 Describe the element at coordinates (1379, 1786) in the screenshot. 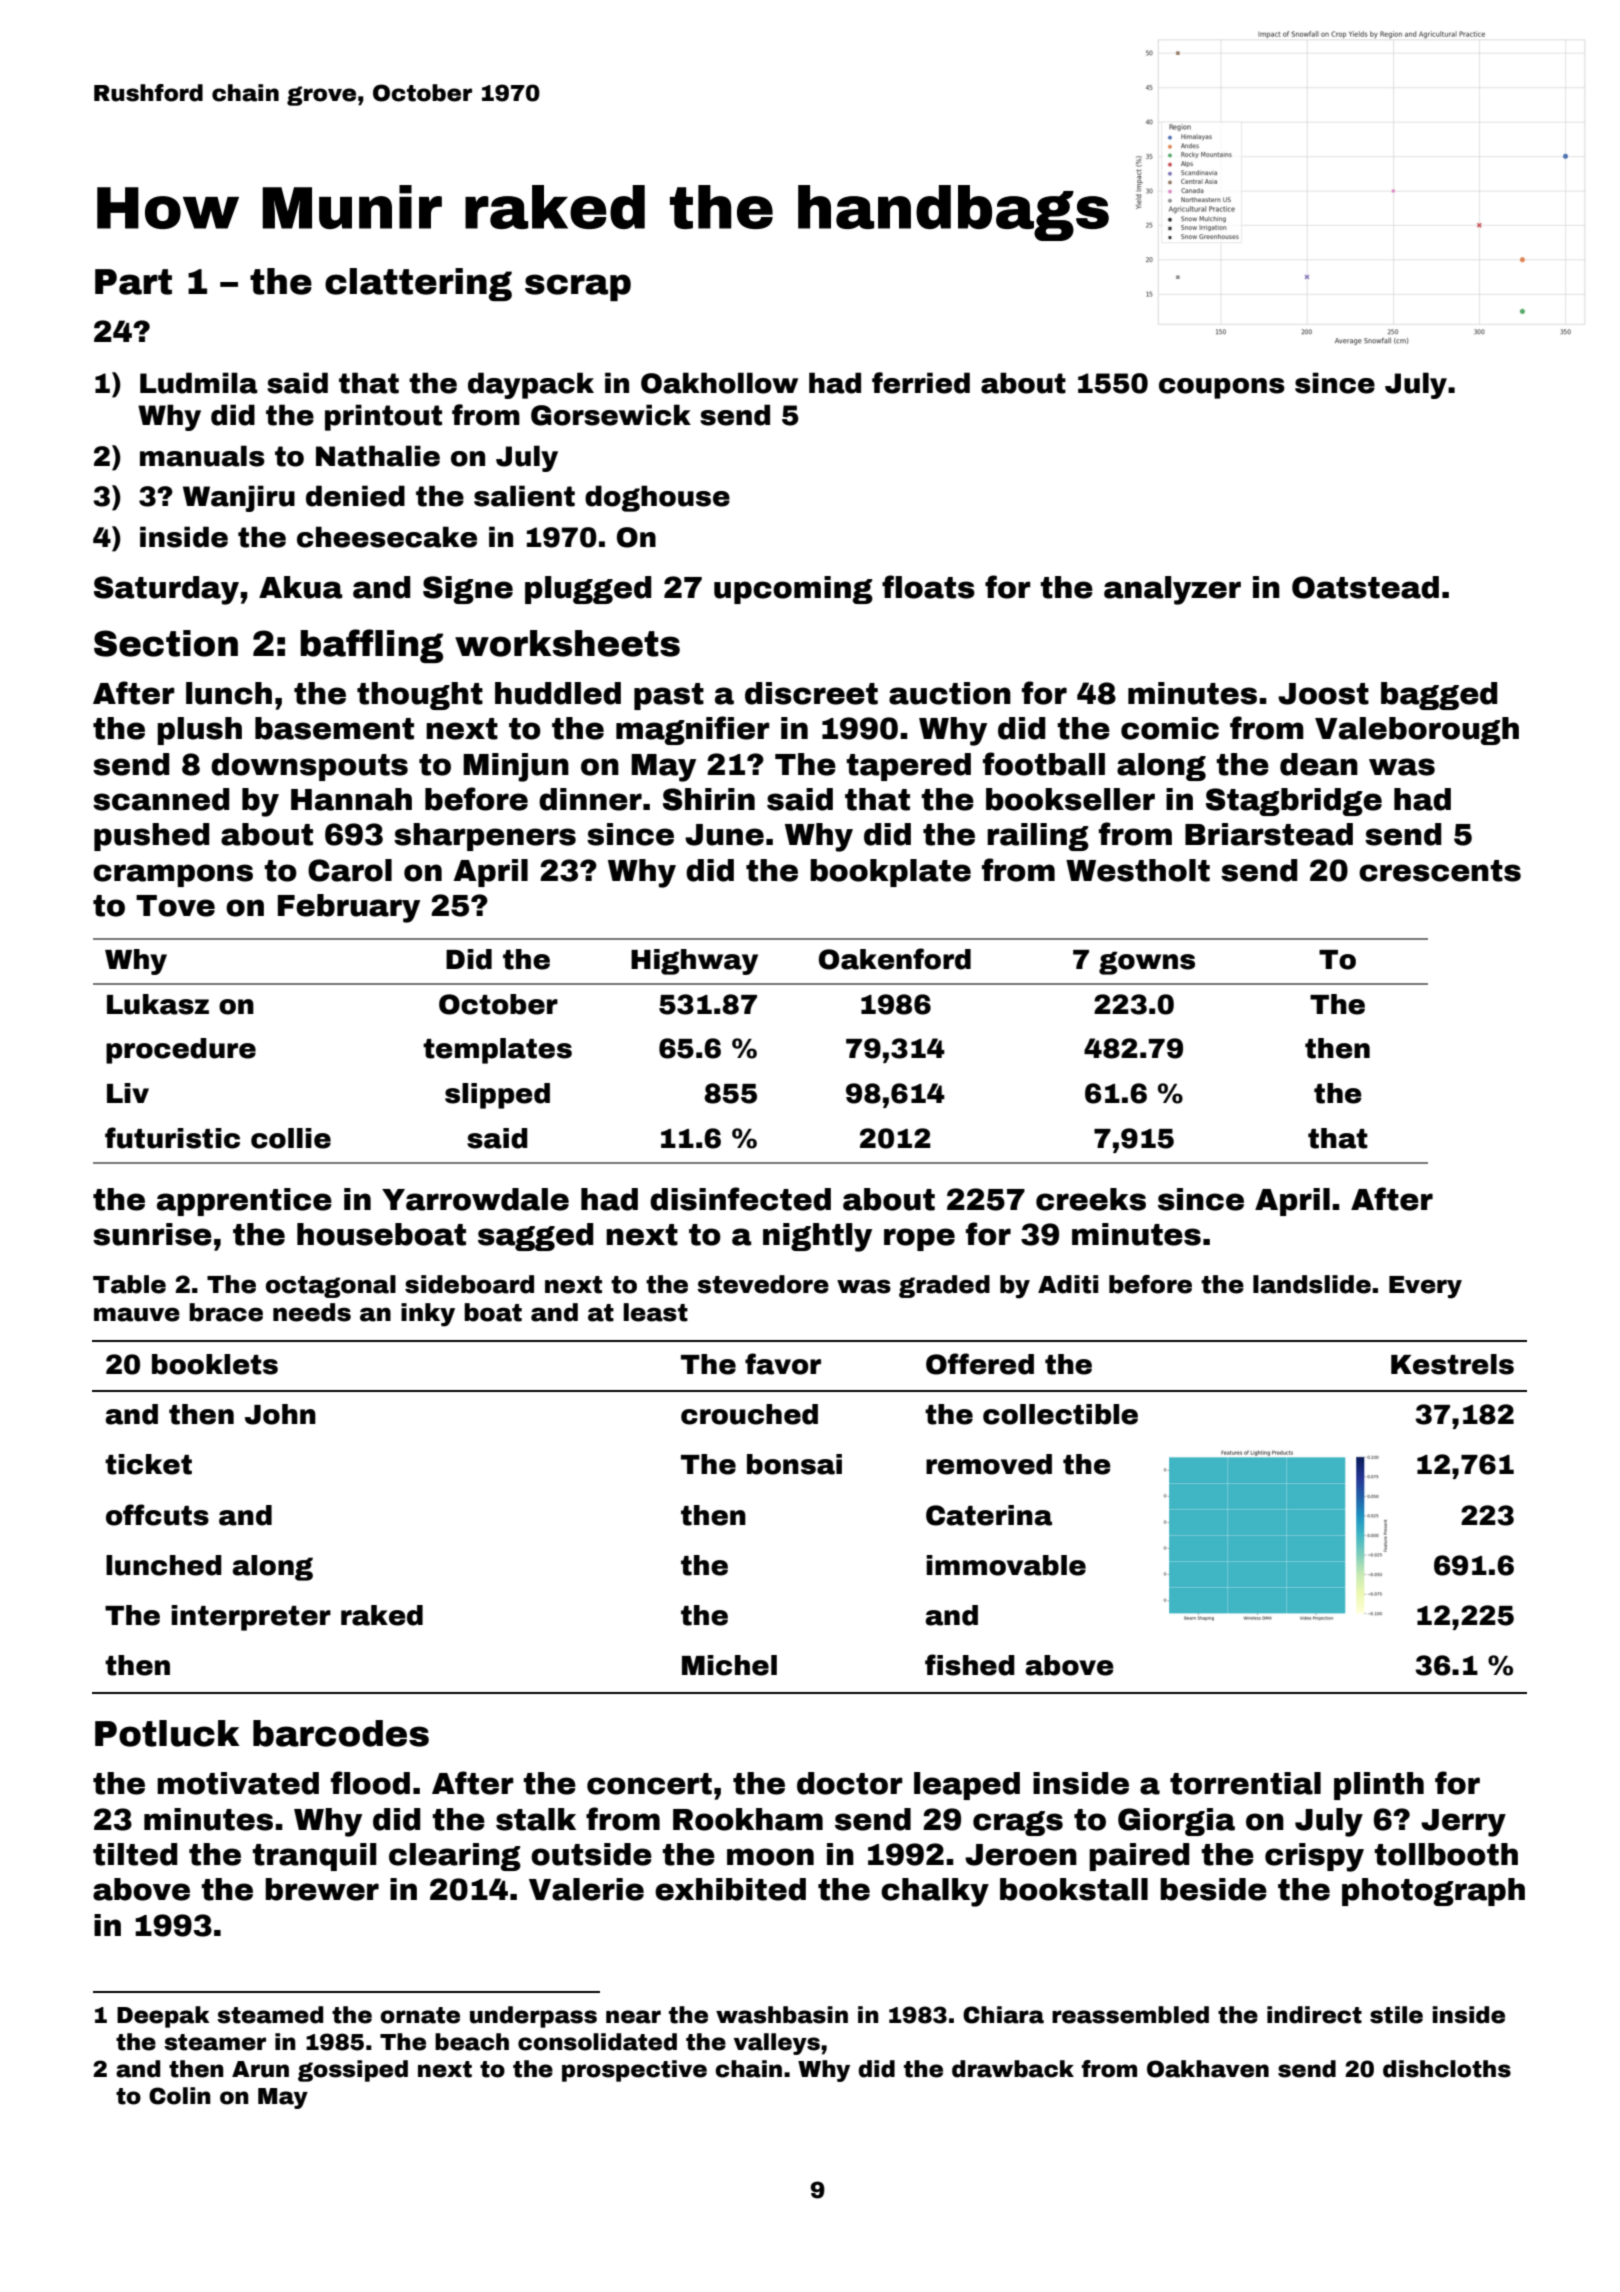

I see `plinth` at that location.
